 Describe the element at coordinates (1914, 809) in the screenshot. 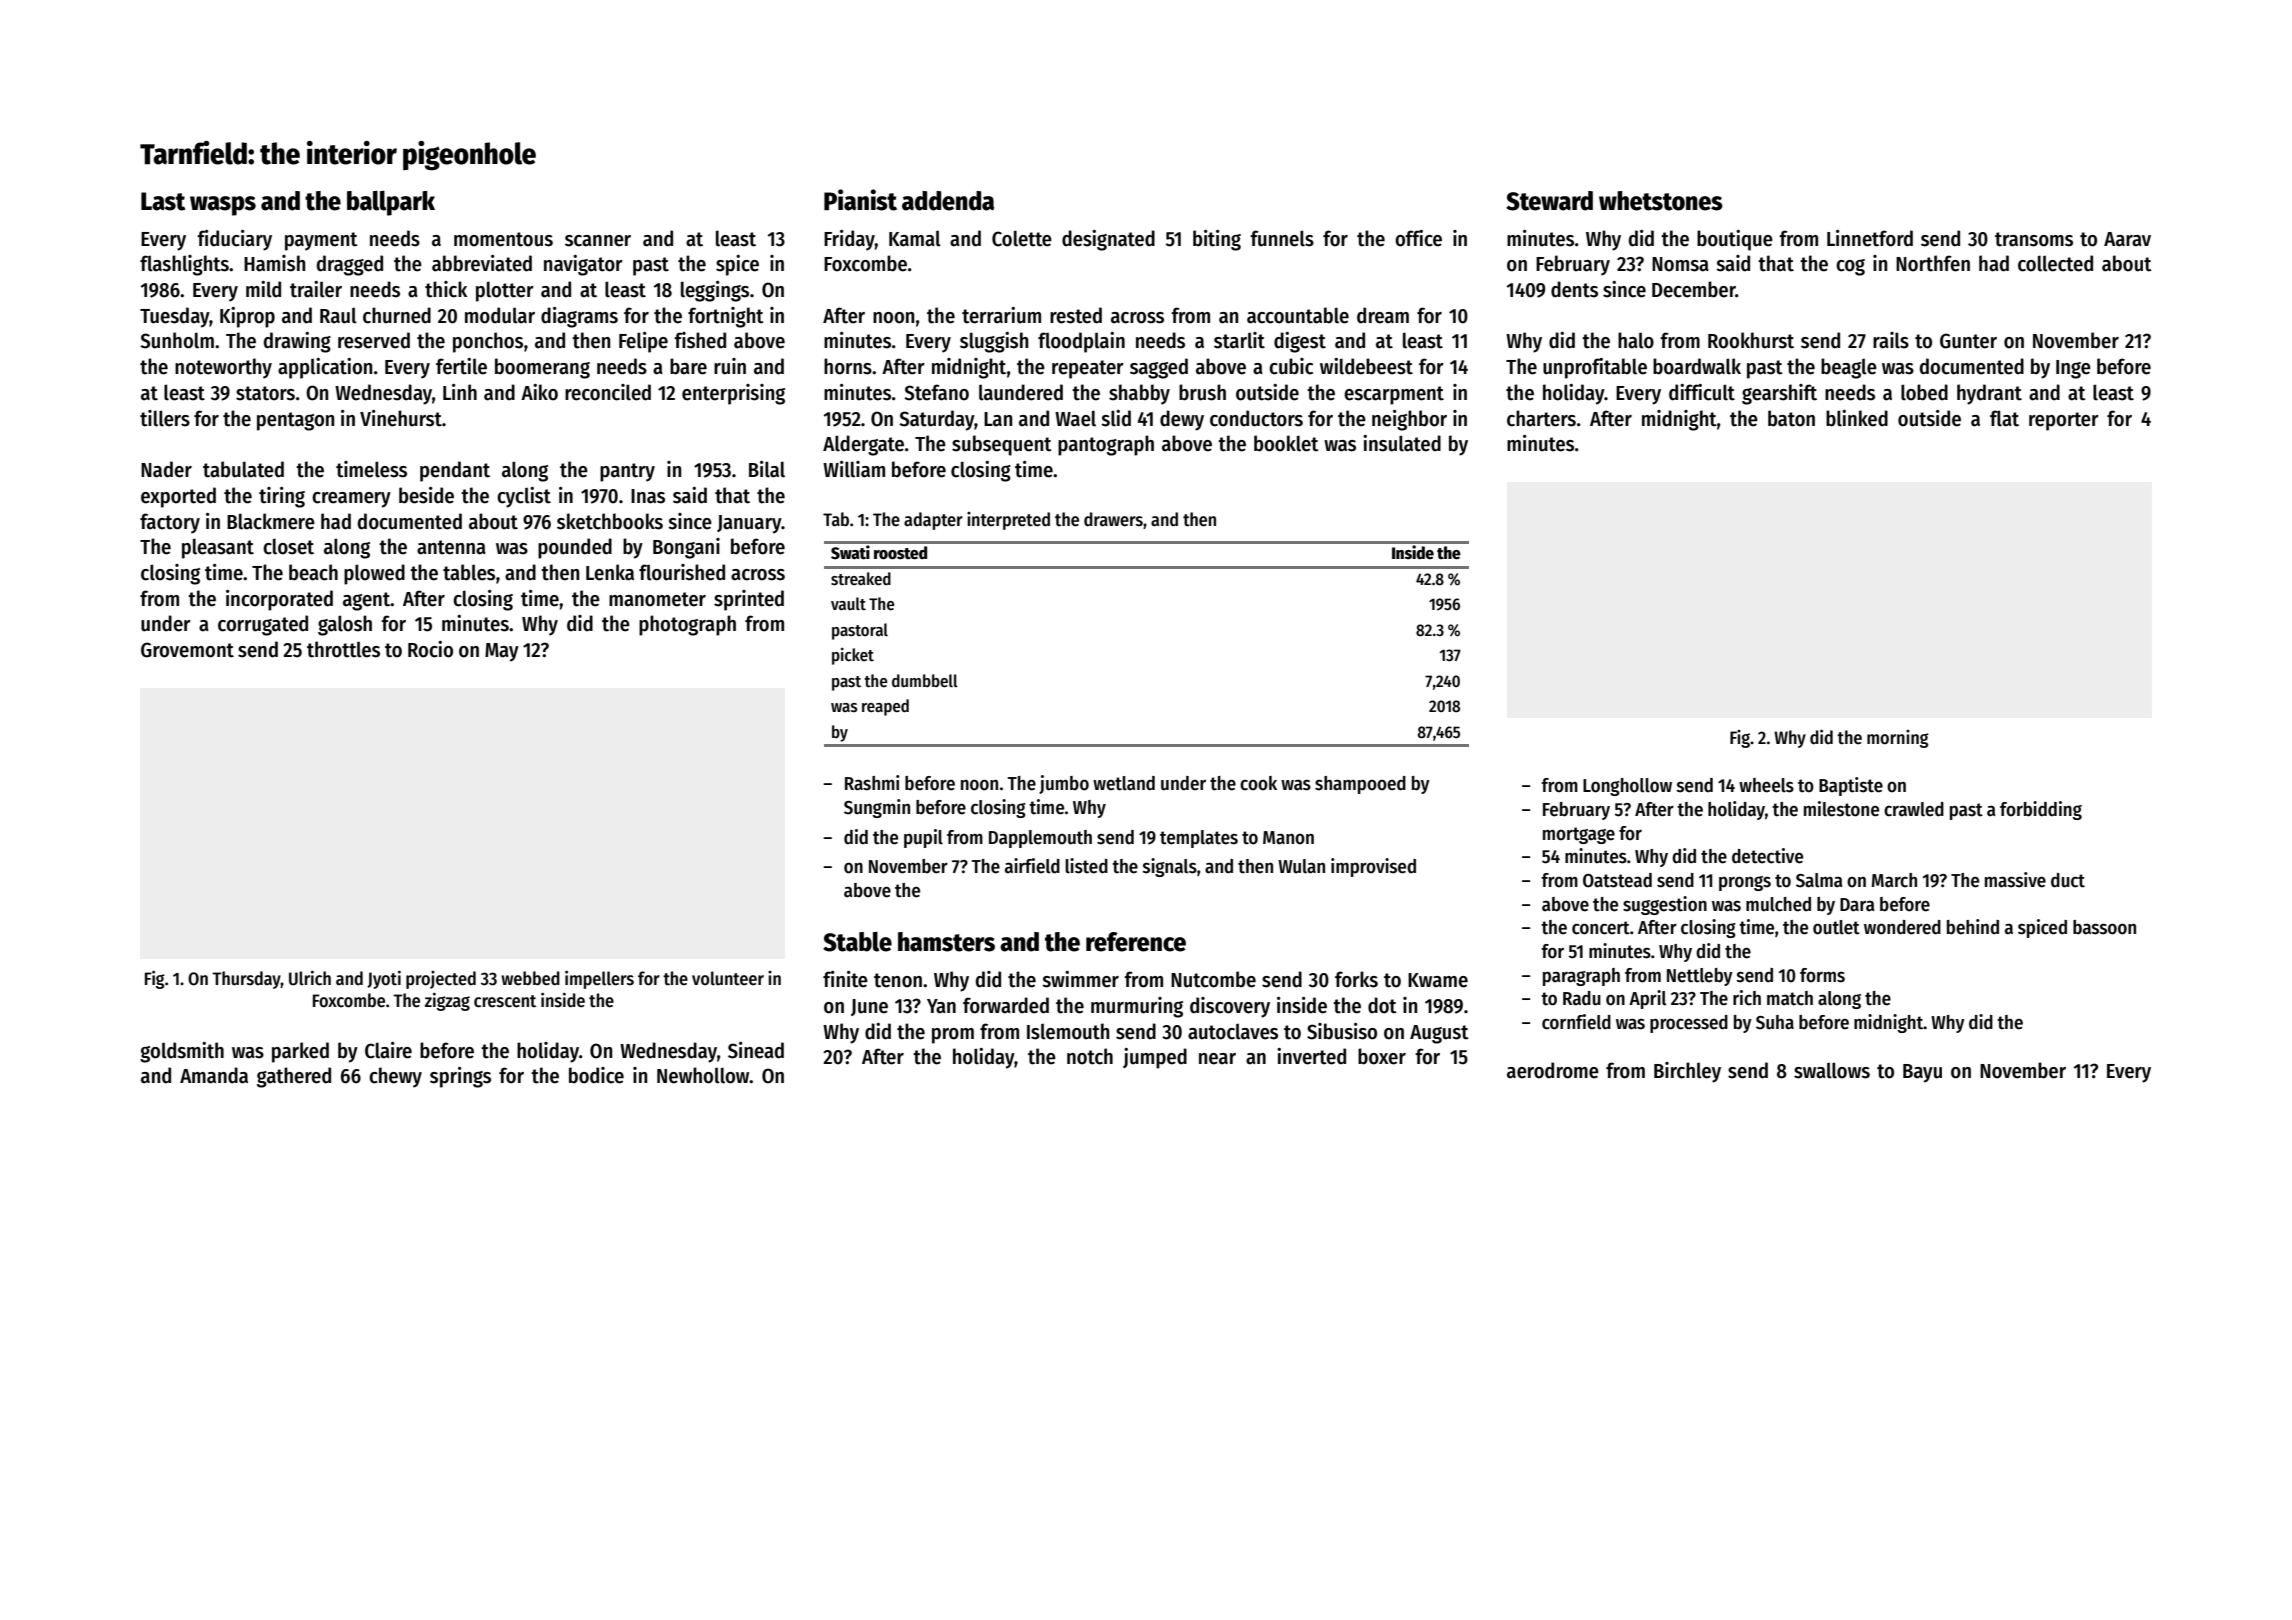

I see `crawled` at that location.
